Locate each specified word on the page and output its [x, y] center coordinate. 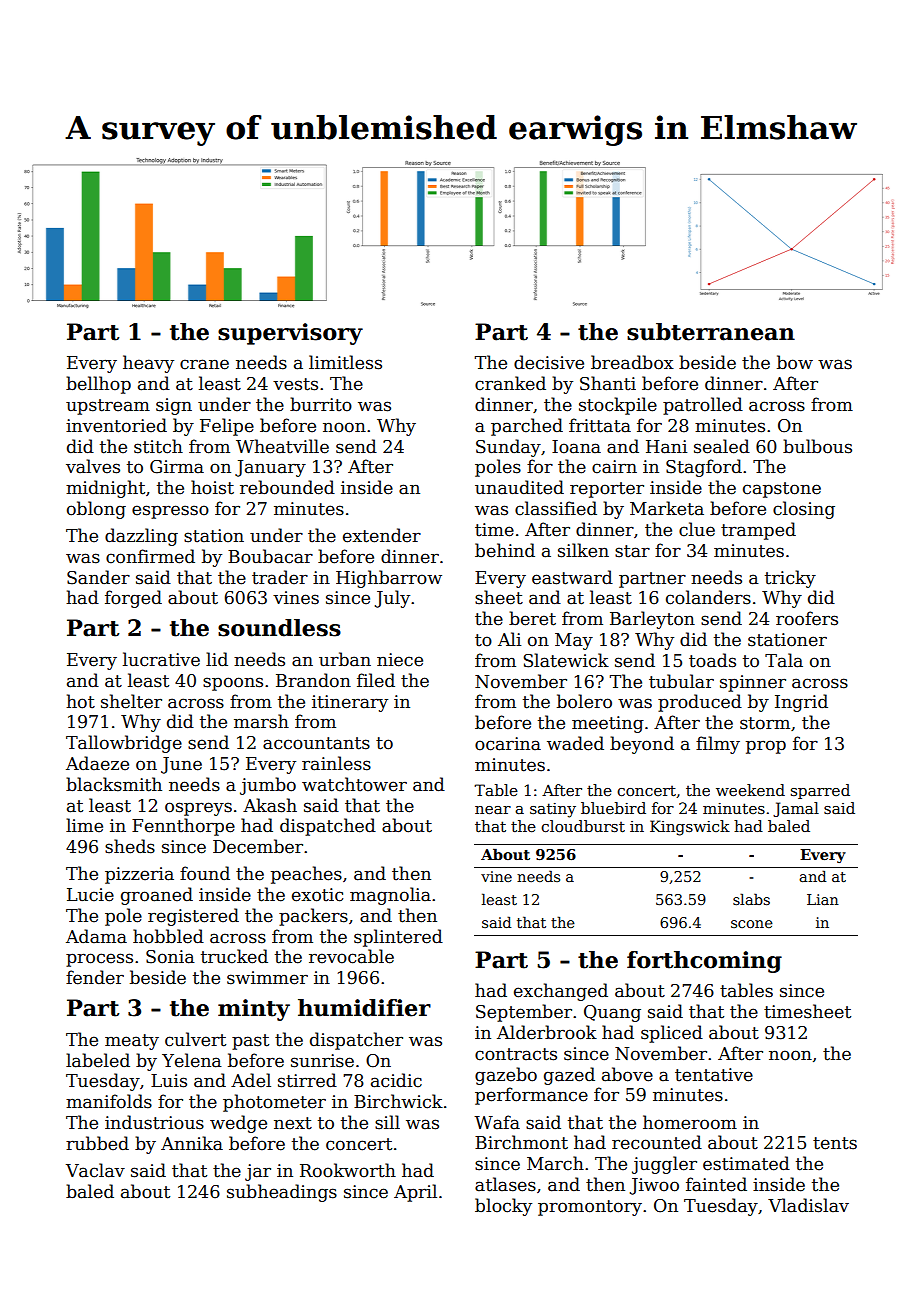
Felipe [227, 427]
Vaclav [95, 1170]
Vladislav [808, 1205]
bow [795, 362]
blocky [503, 1207]
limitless [345, 362]
